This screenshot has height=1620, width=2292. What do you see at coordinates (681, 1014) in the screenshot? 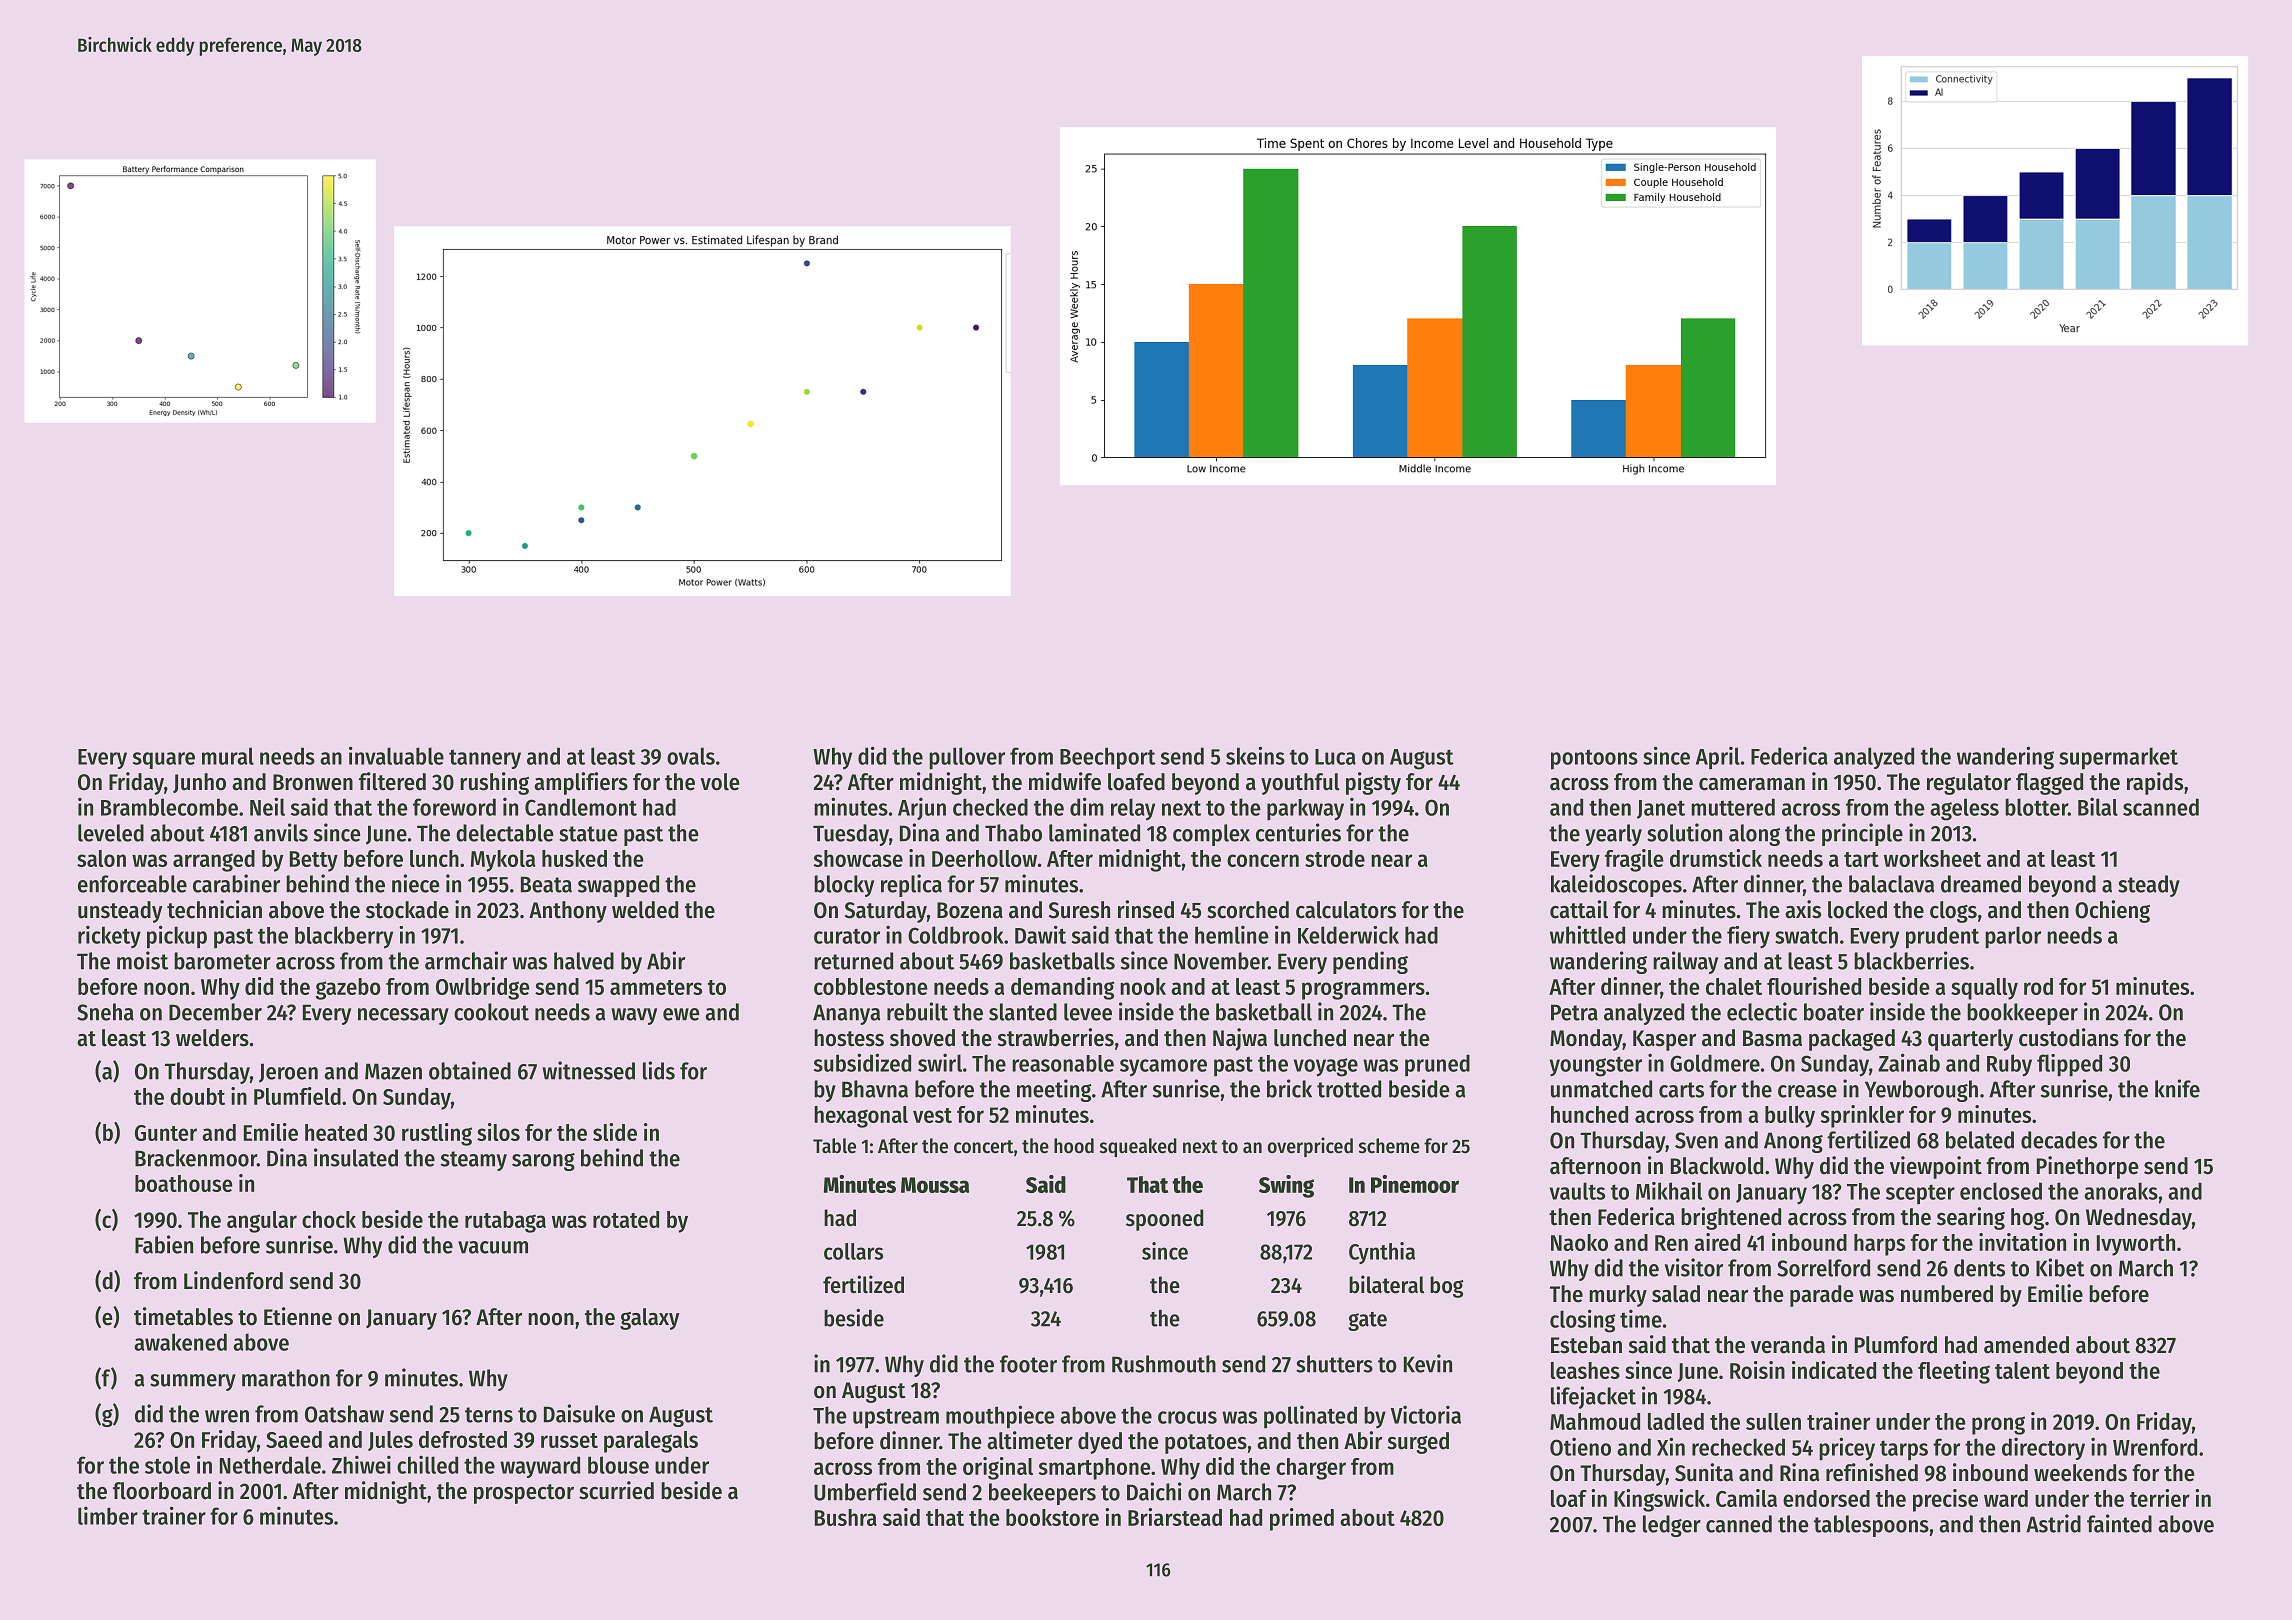
I see `ewe` at bounding box center [681, 1014].
